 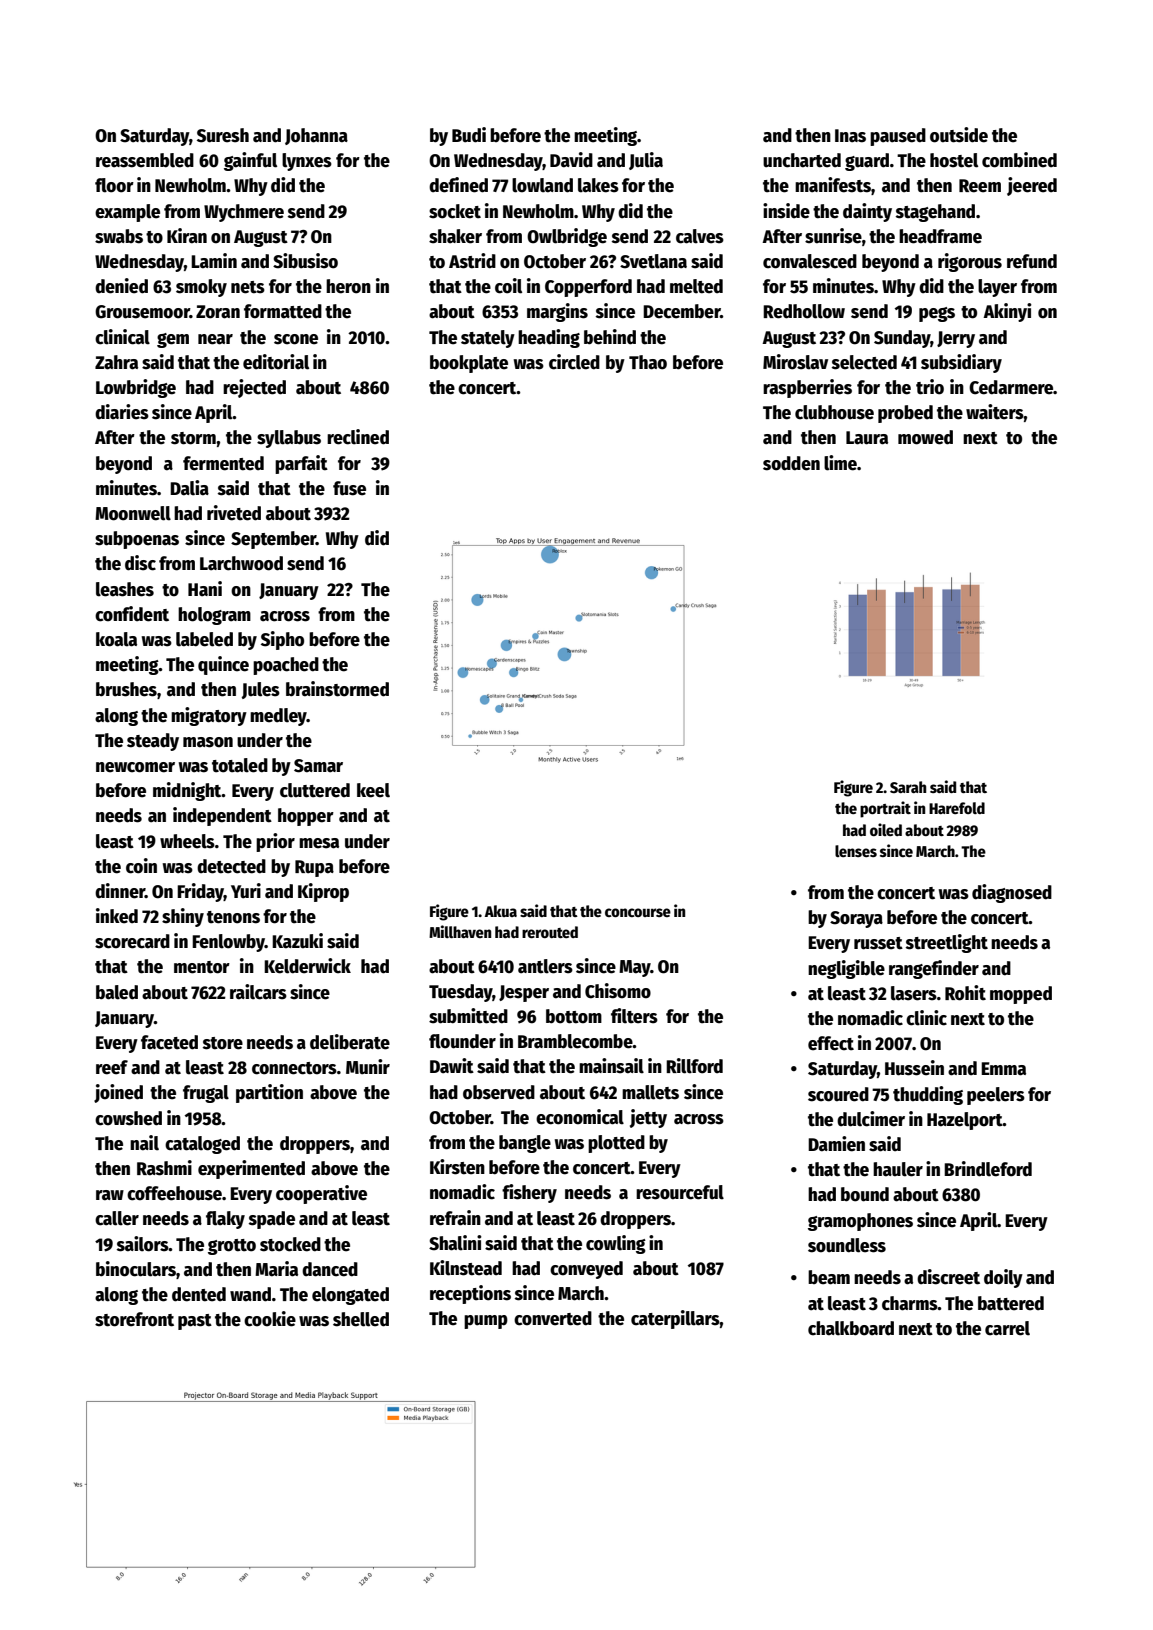 What do you see at coordinates (886, 829) in the document?
I see `oiled` at bounding box center [886, 829].
